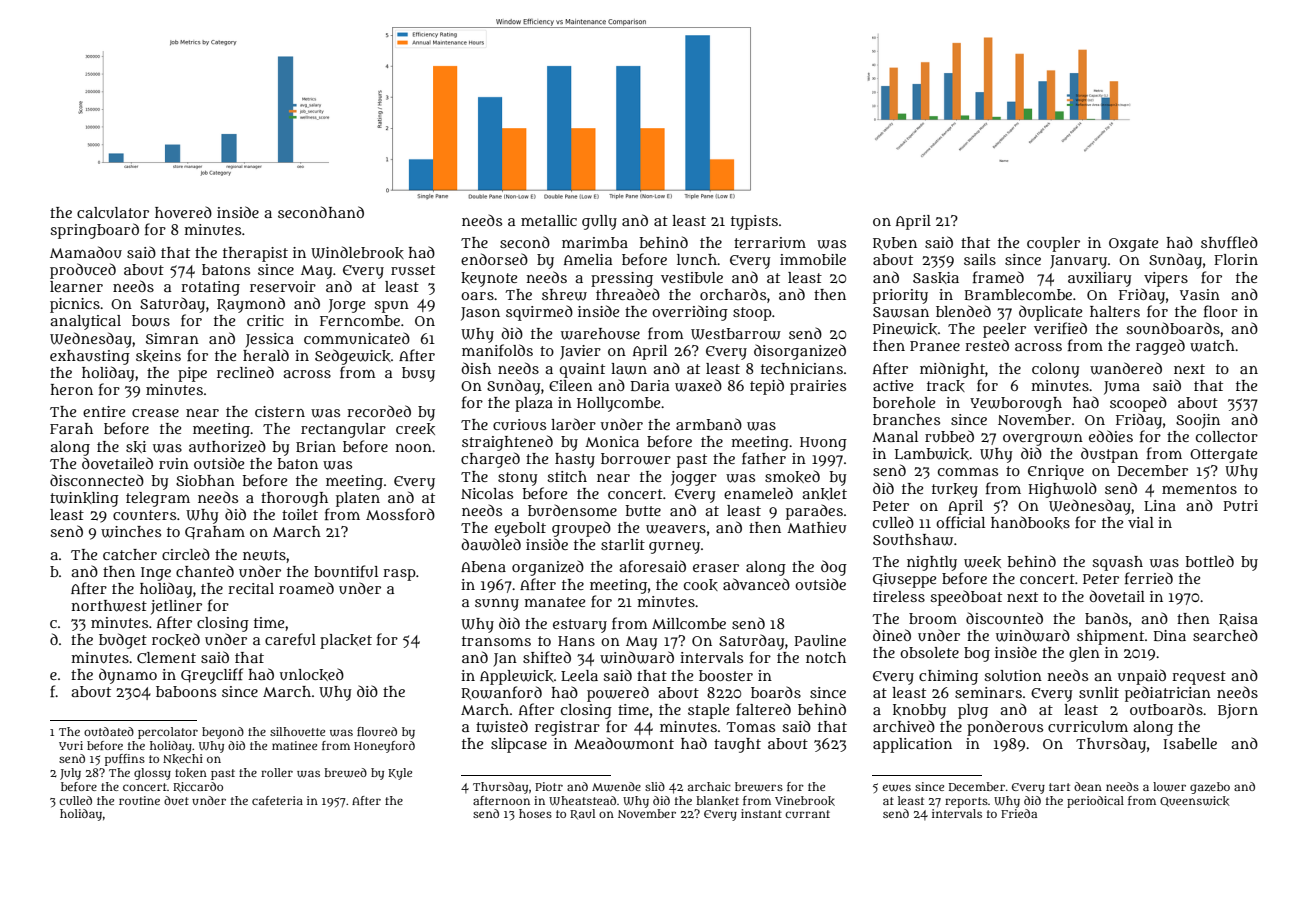 The image size is (1308, 924). Describe the element at coordinates (754, 222) in the page. I see `typists` at that location.
